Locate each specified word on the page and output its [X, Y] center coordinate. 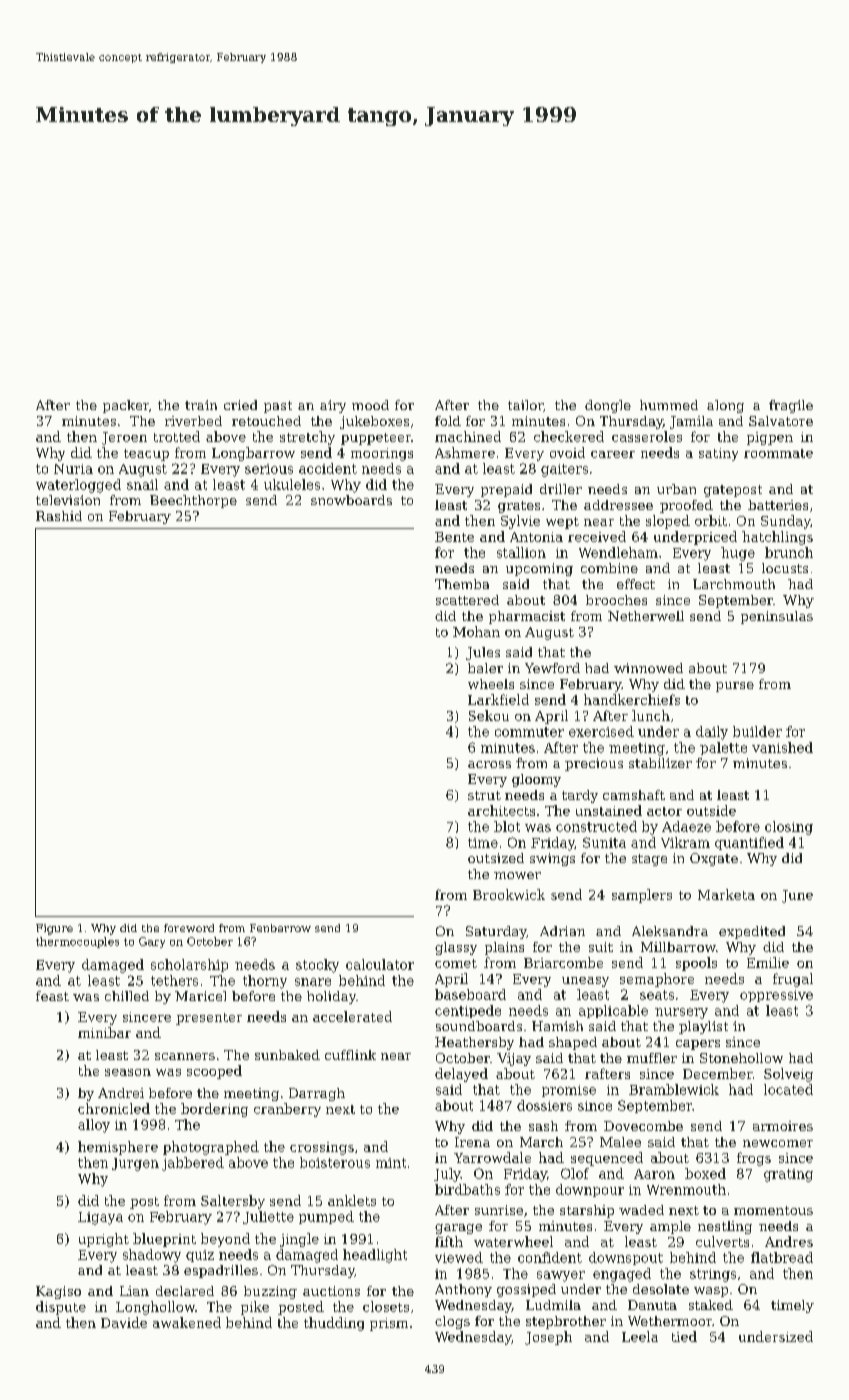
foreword [189, 928]
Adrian [562, 931]
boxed [705, 1173]
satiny [718, 454]
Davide [124, 1322]
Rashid [59, 516]
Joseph [548, 1338]
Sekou [489, 715]
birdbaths [467, 1189]
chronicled [114, 1108]
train [201, 405]
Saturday [496, 932]
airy [333, 406]
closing [789, 828]
